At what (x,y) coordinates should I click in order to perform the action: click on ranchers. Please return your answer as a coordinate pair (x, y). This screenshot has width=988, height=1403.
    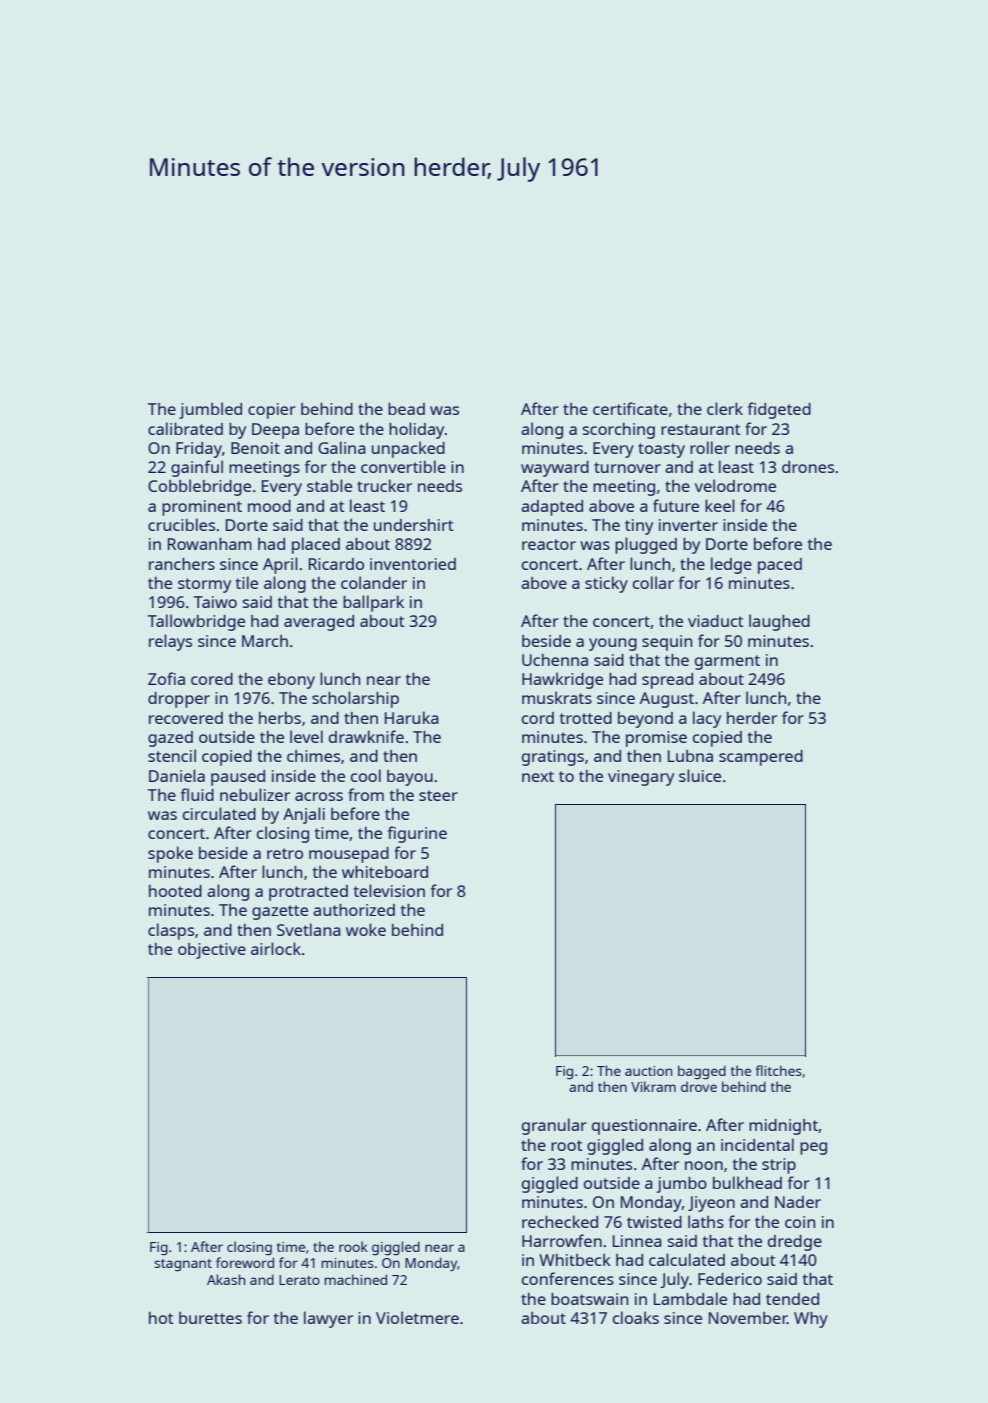
    Looking at the image, I should click on (182, 564).
